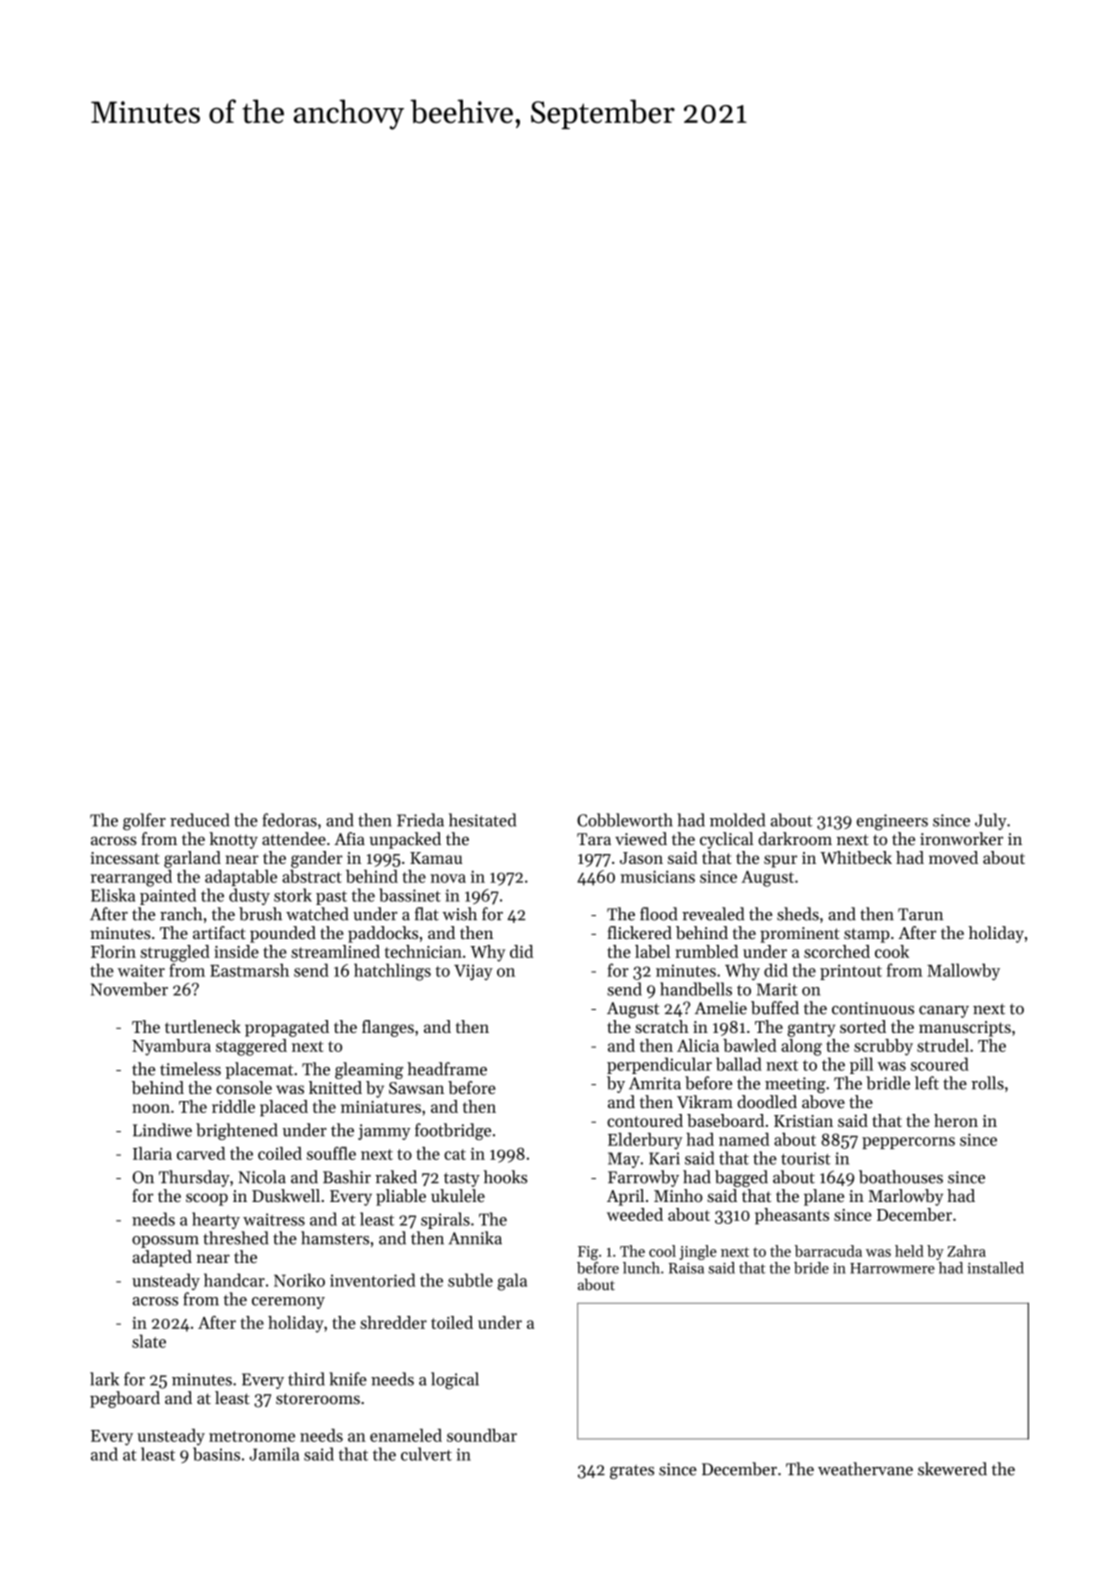  What do you see at coordinates (966, 1251) in the image?
I see `Zahra` at bounding box center [966, 1251].
